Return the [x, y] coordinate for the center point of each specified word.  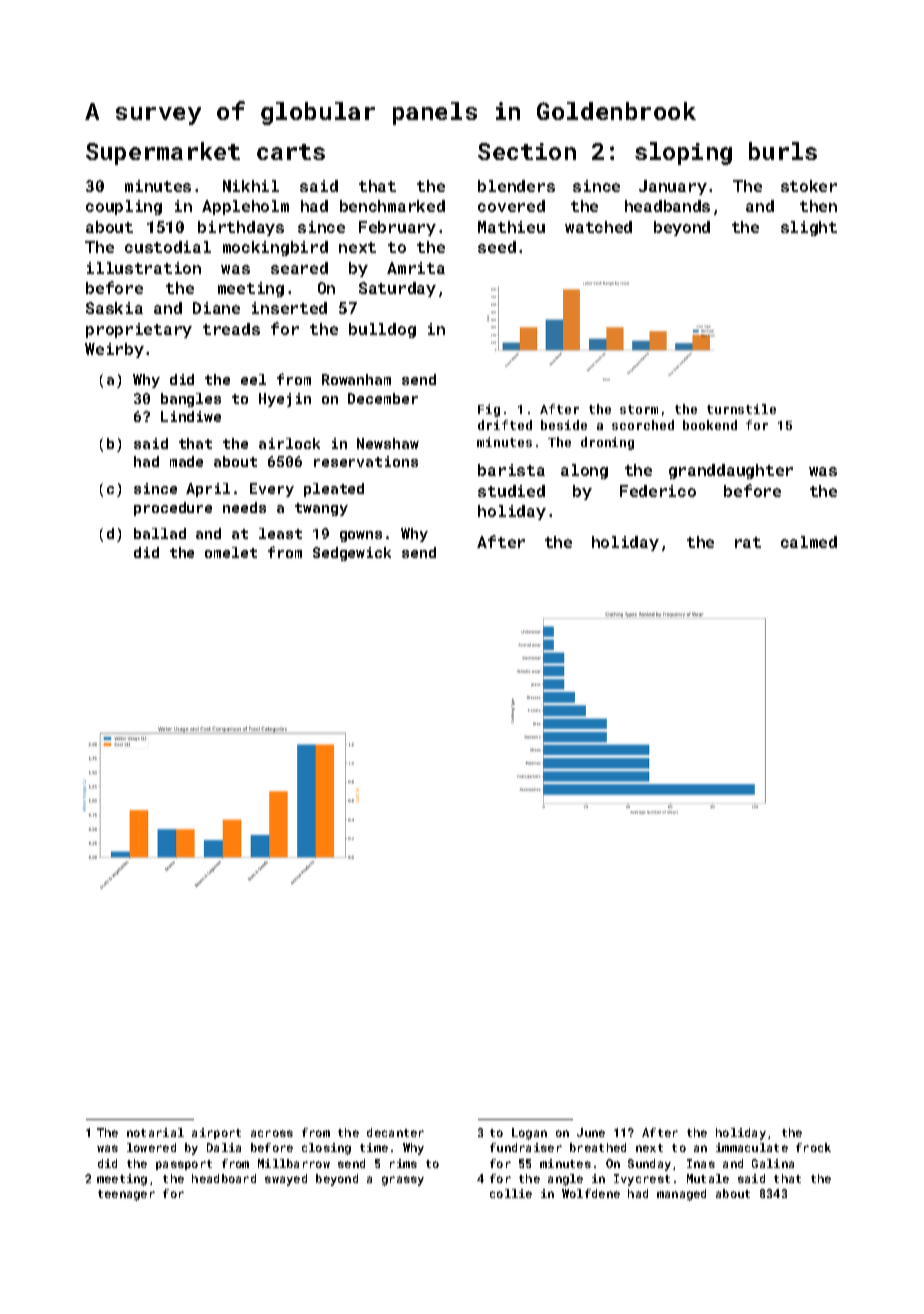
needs [244, 507]
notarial [155, 1132]
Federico [658, 491]
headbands [667, 206]
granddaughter [731, 471]
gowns [361, 536]
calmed [809, 542]
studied [511, 491]
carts [291, 152]
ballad [160, 533]
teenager [126, 1195]
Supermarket [163, 153]
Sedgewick [352, 554]
